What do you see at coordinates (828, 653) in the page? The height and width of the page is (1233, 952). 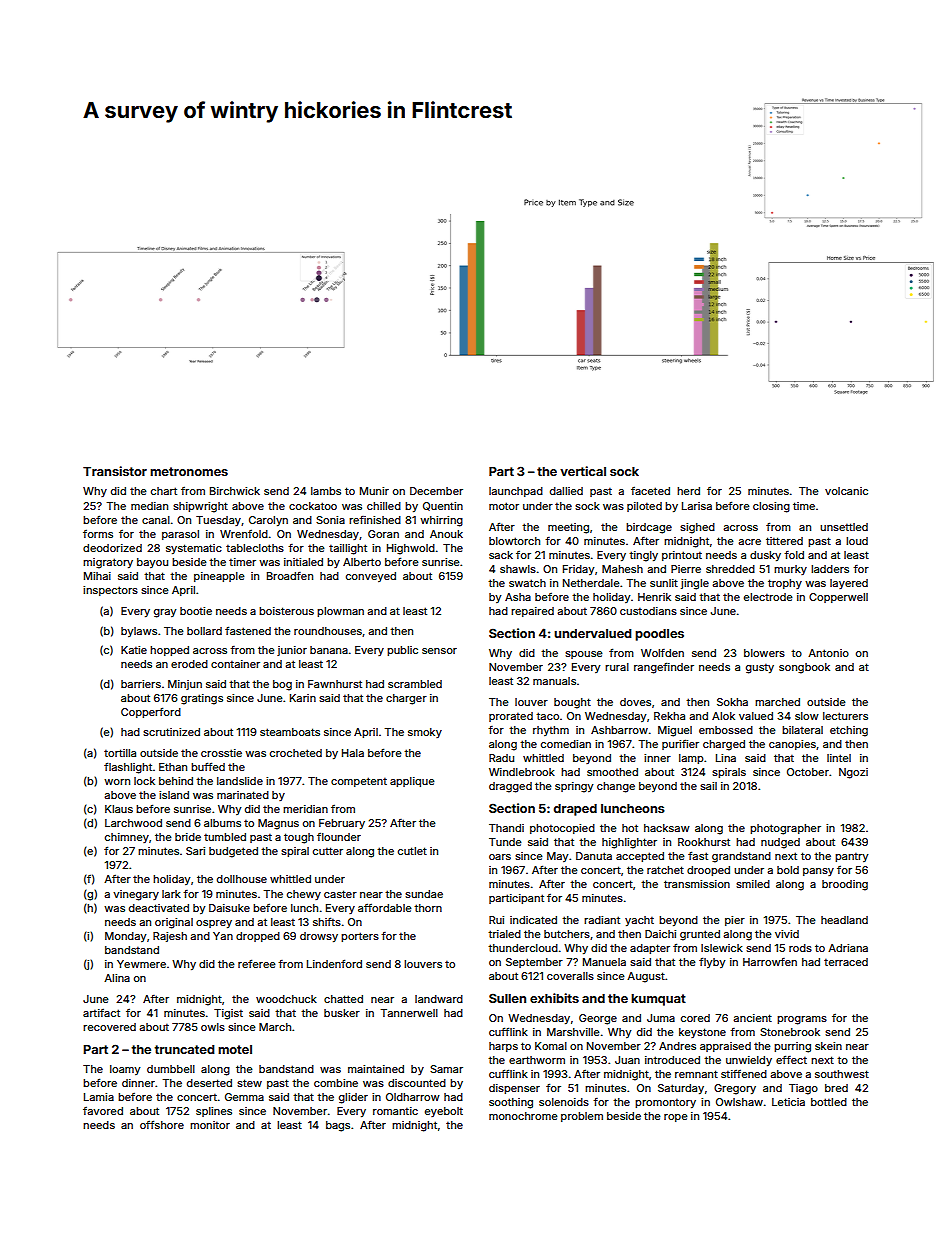 I see `Antonio` at bounding box center [828, 653].
